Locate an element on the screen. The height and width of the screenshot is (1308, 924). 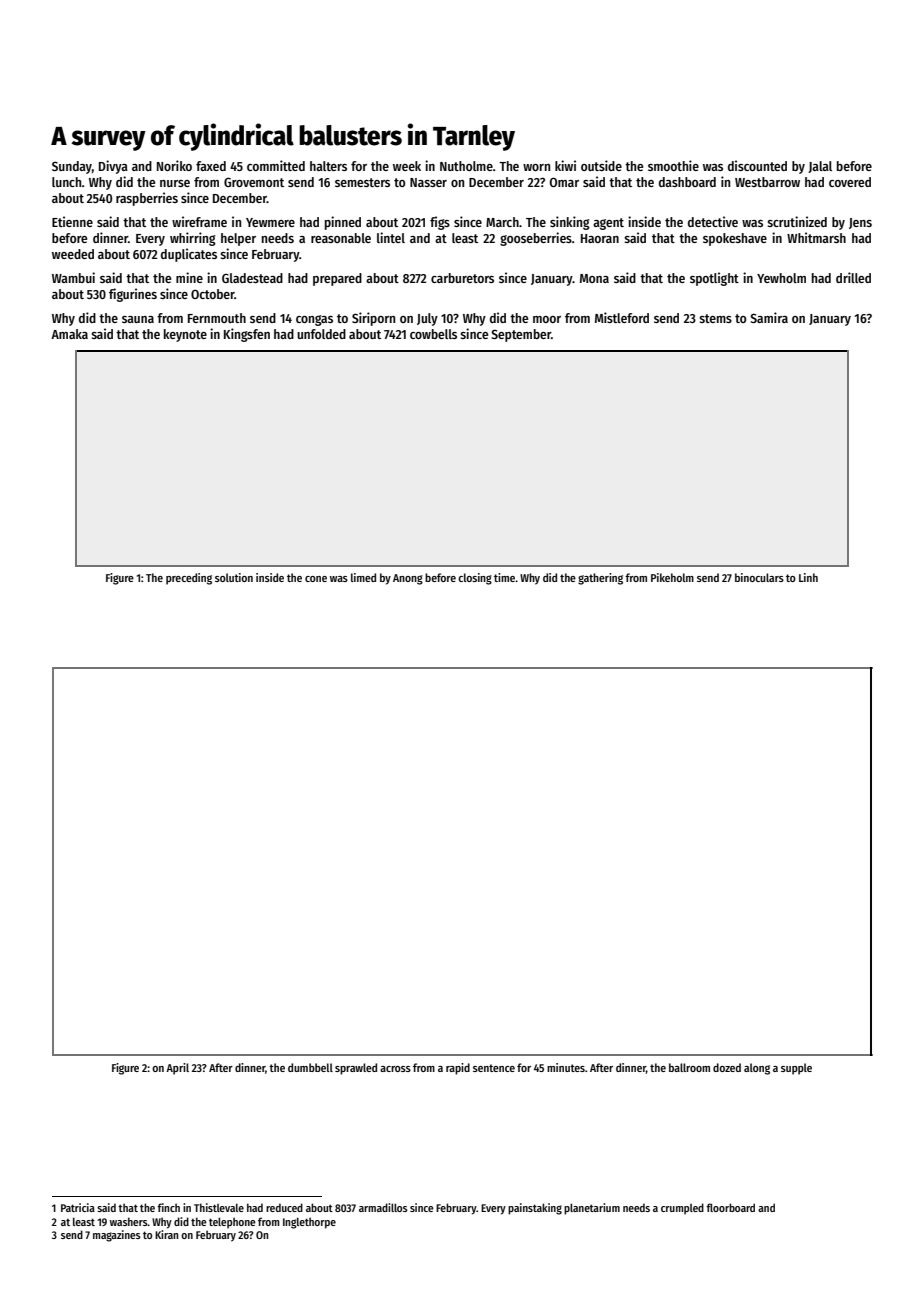
preceding is located at coordinates (189, 579).
